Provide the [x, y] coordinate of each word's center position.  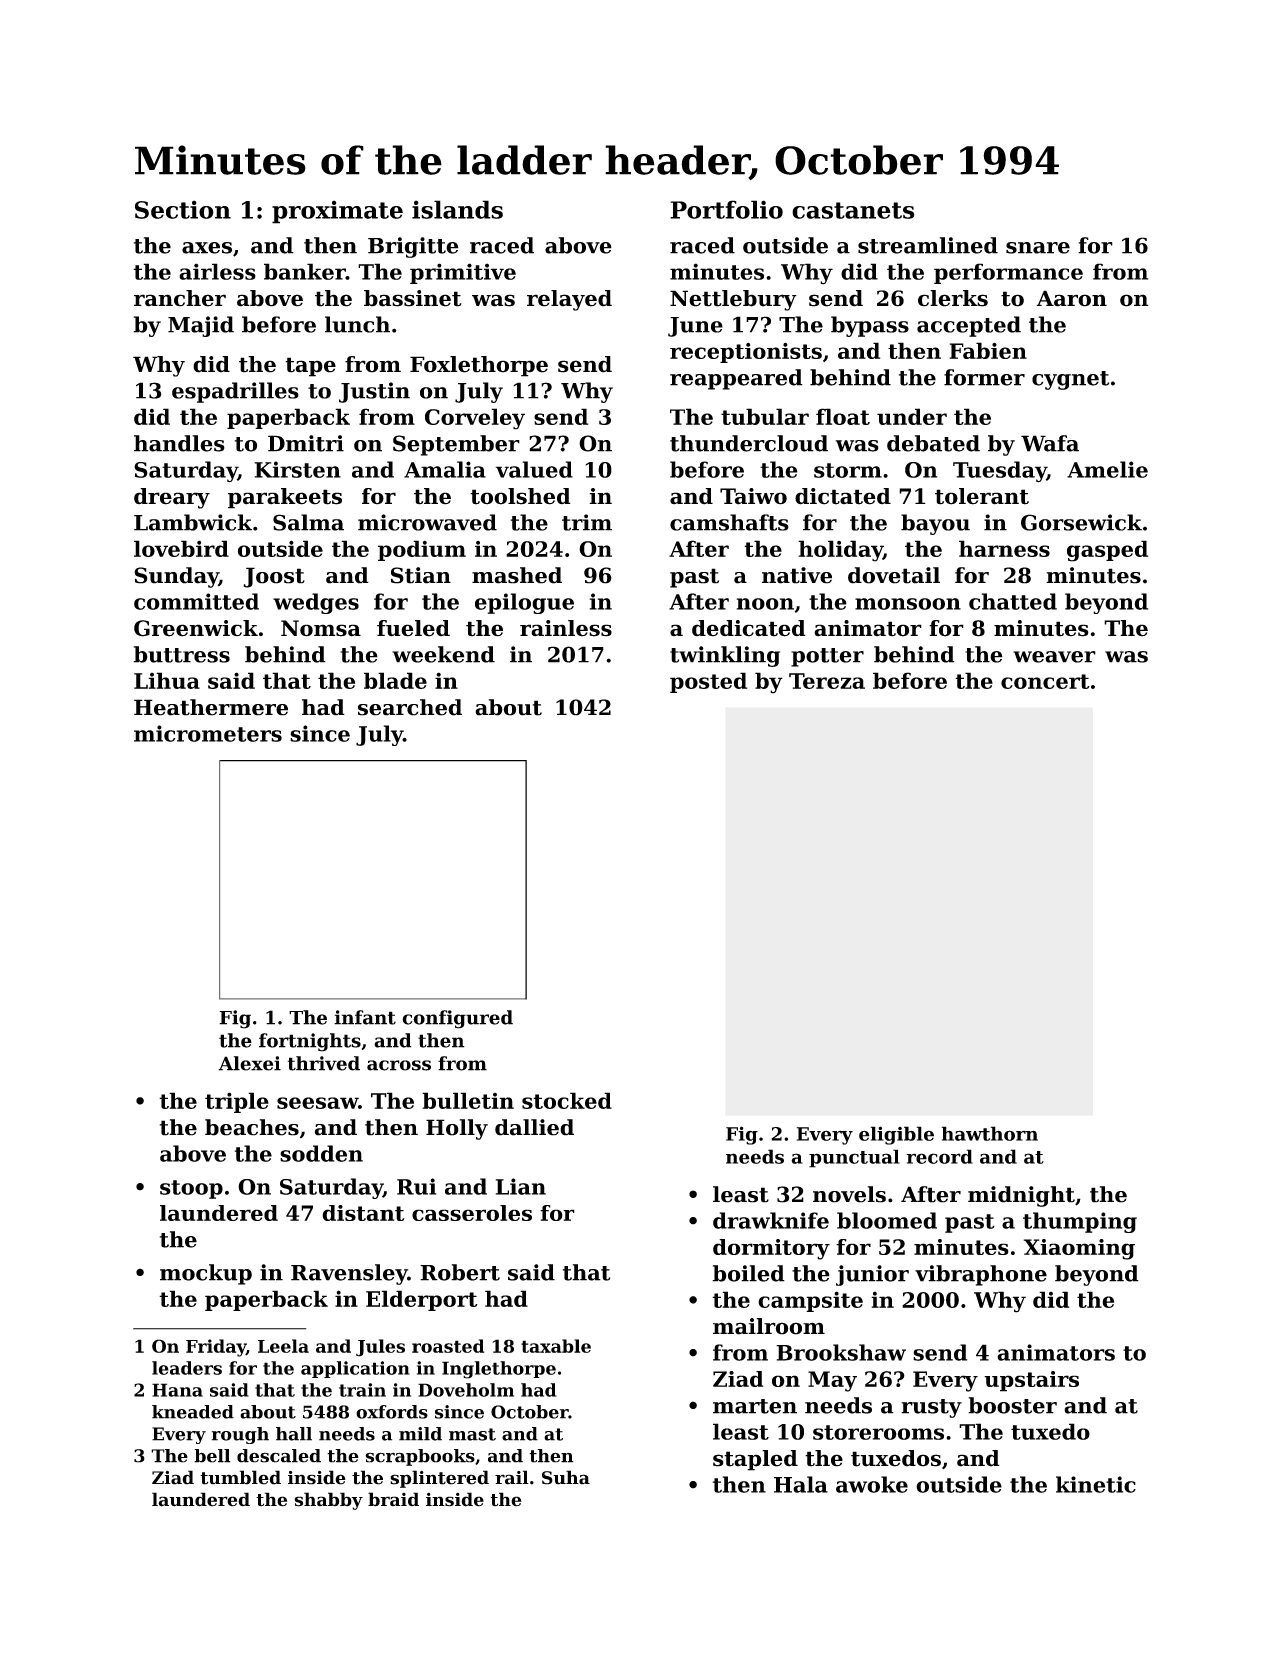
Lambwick [193, 522]
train [362, 1390]
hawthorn [990, 1133]
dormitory [771, 1249]
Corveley [475, 419]
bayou [935, 524]
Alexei [249, 1063]
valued [534, 469]
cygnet [1070, 380]
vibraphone [981, 1275]
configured [457, 1019]
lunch [357, 324]
